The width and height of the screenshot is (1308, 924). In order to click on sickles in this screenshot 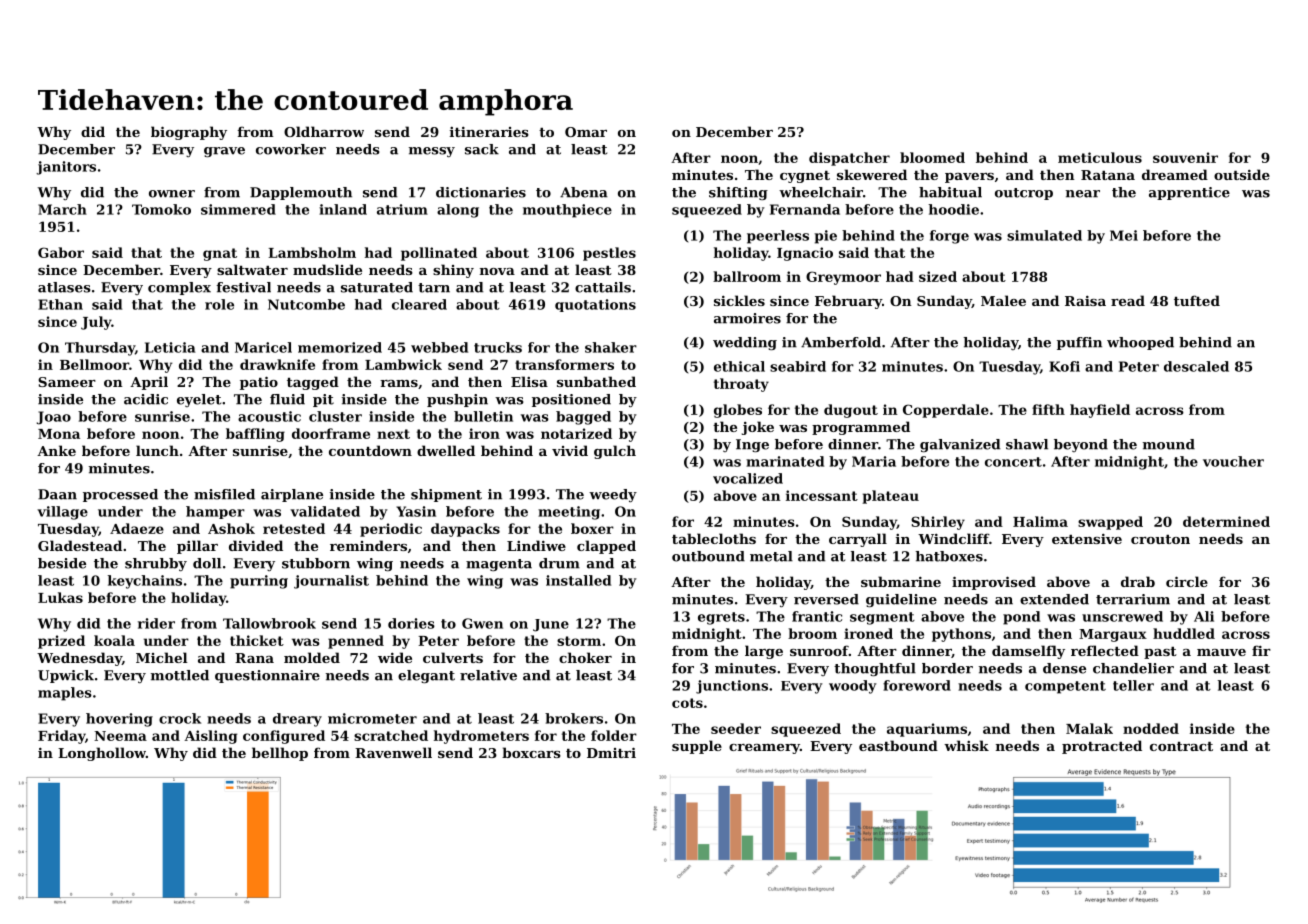, I will do `click(739, 300)`.
